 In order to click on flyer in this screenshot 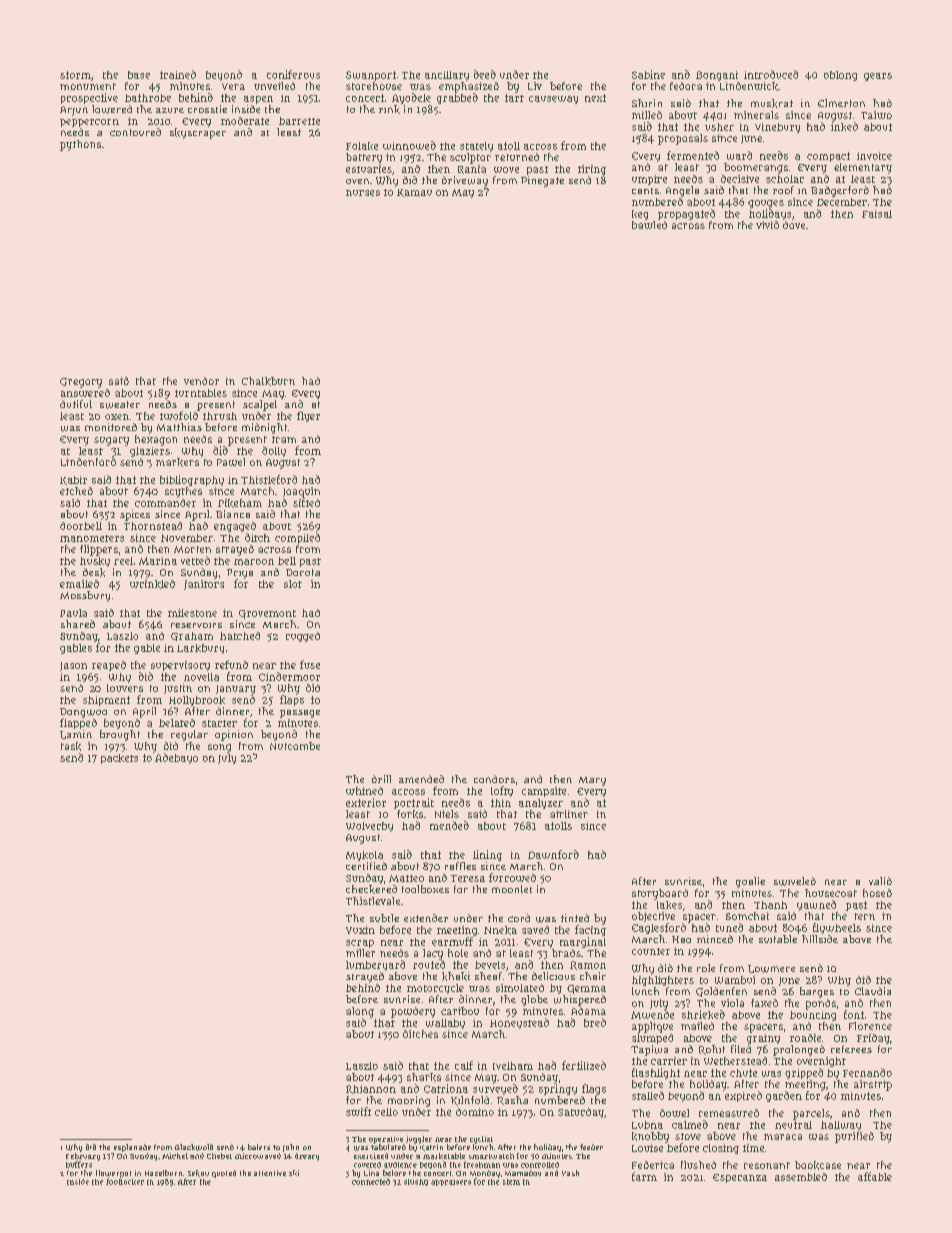, I will do `click(308, 416)`.
